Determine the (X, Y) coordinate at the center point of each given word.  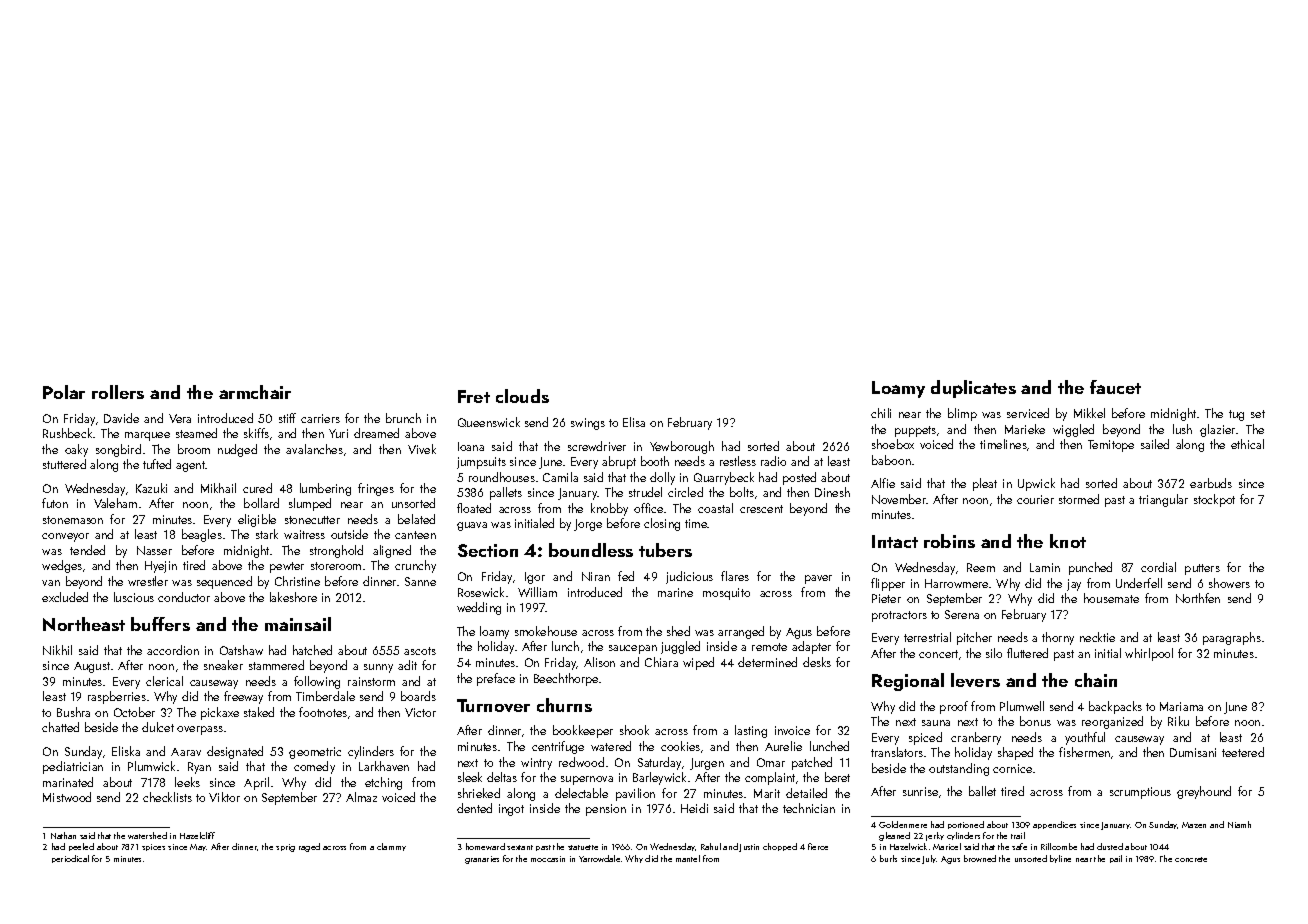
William (537, 592)
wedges (62, 566)
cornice (1012, 768)
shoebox (893, 444)
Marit (767, 793)
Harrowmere (956, 583)
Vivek (422, 449)
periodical (70, 859)
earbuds (1211, 483)
